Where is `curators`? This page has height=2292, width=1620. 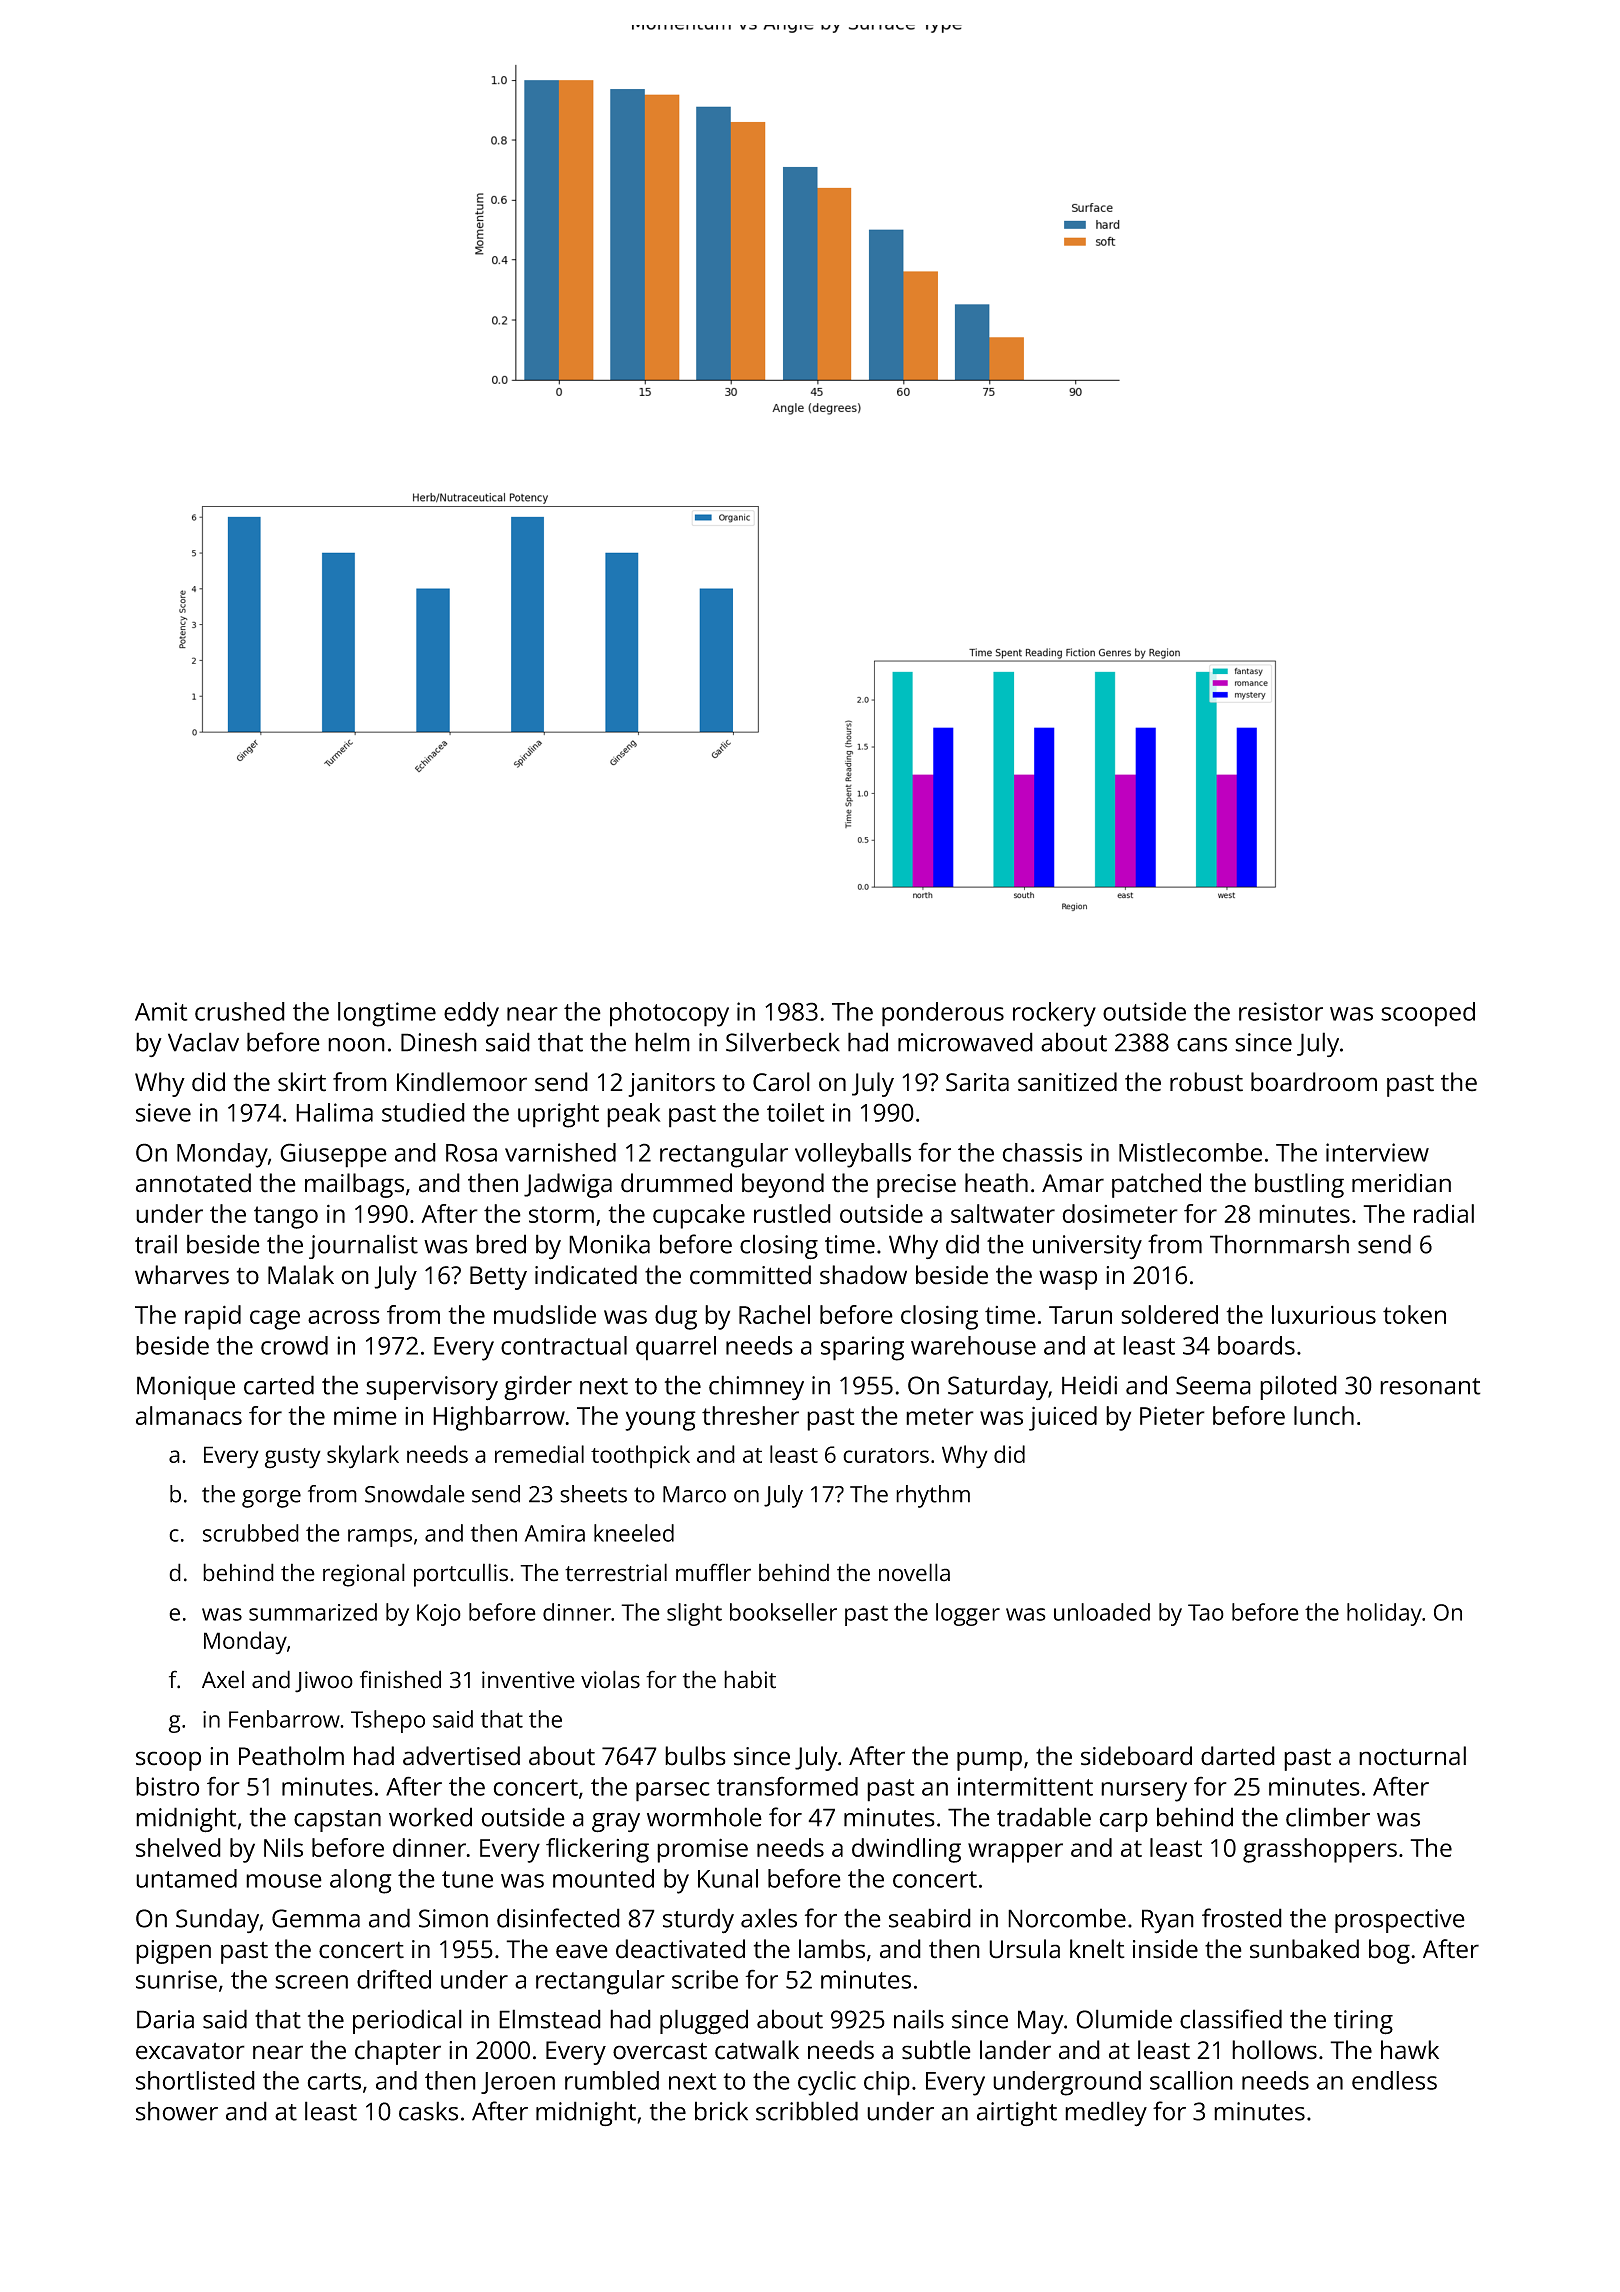
curators is located at coordinates (886, 1455).
